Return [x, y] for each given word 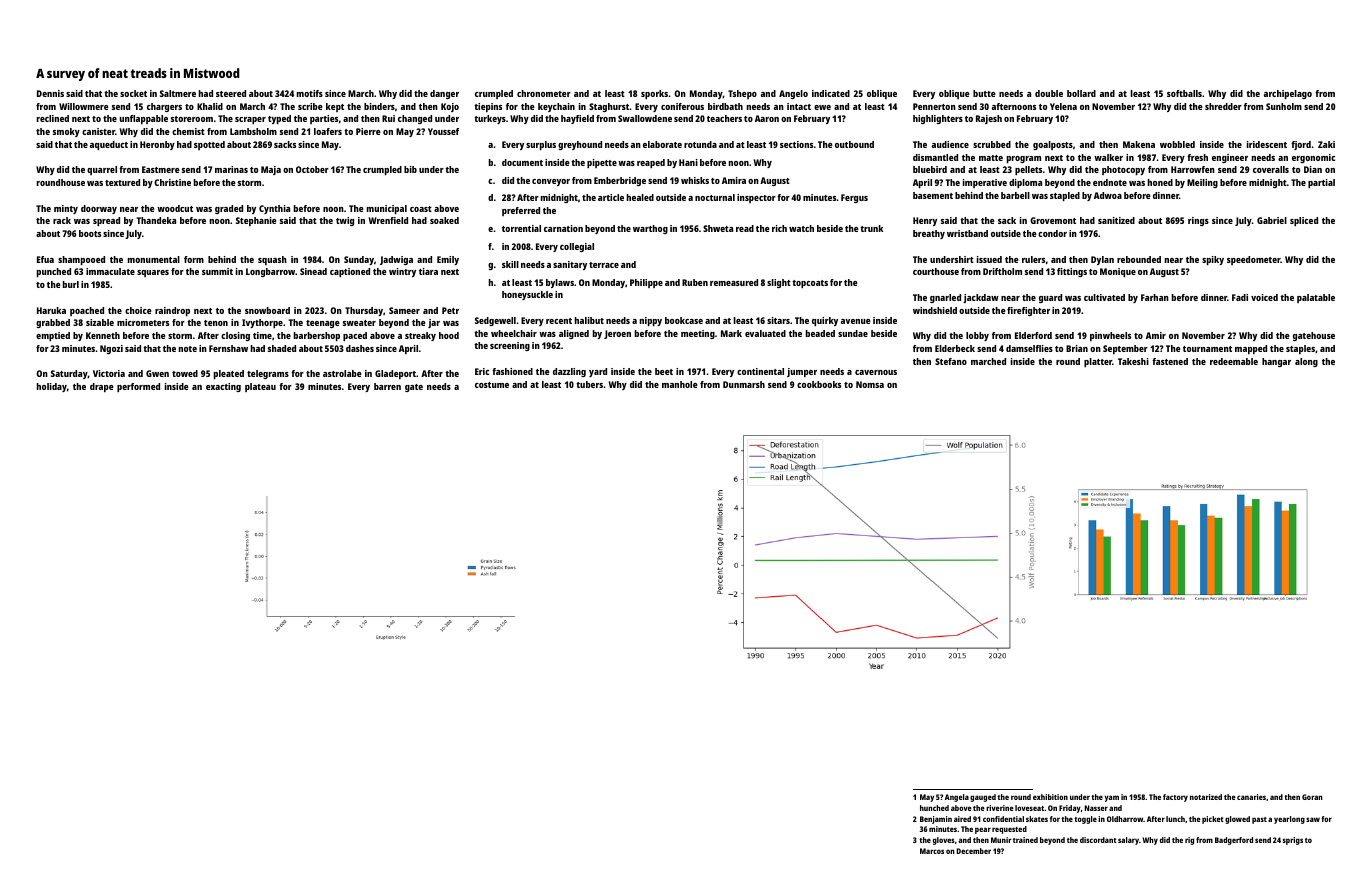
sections [796, 144]
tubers [589, 384]
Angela [957, 798]
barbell [1015, 195]
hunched [934, 808]
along [1306, 362]
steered [231, 93]
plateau [260, 387]
